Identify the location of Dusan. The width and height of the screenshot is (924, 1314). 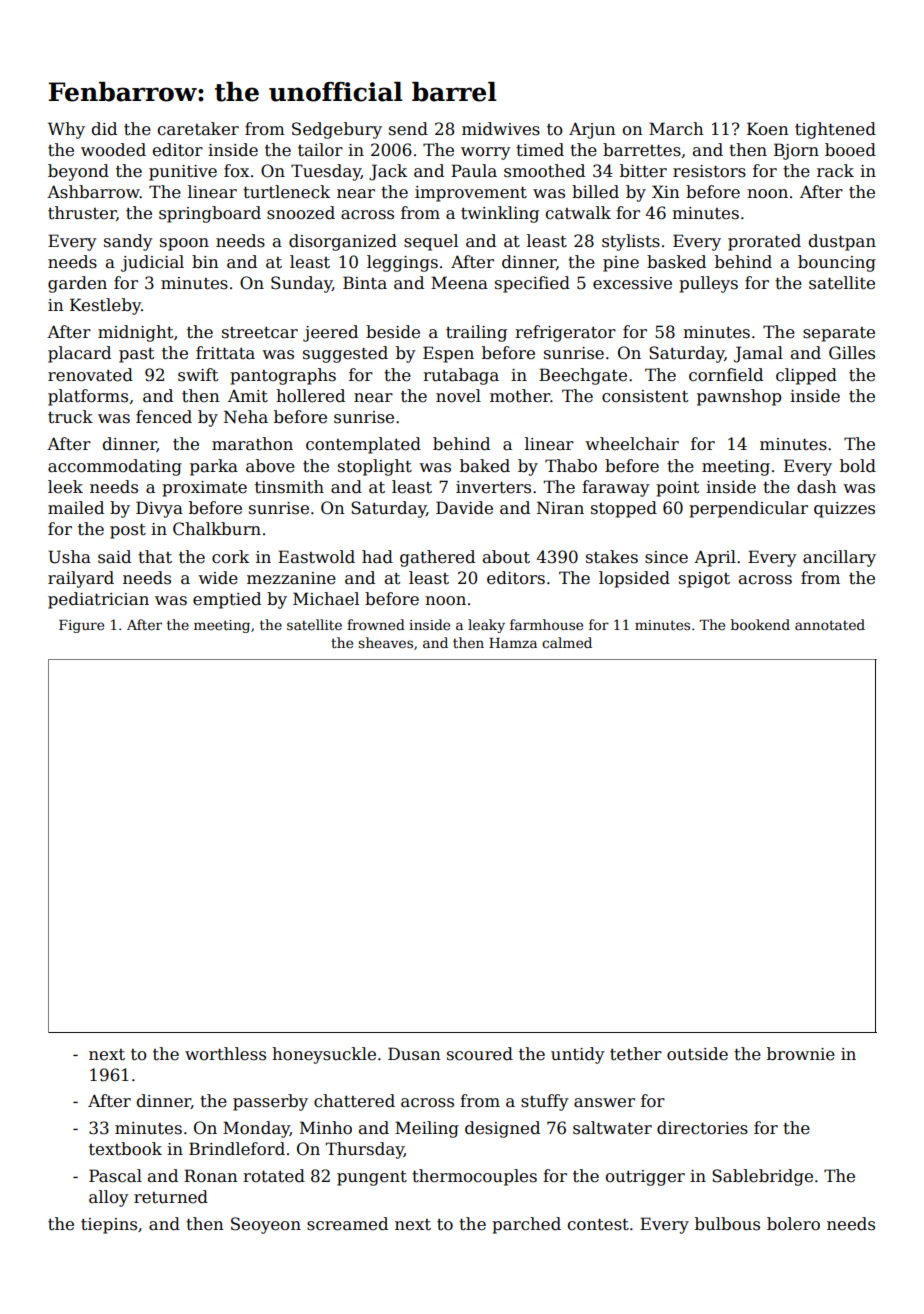
(414, 1054).
